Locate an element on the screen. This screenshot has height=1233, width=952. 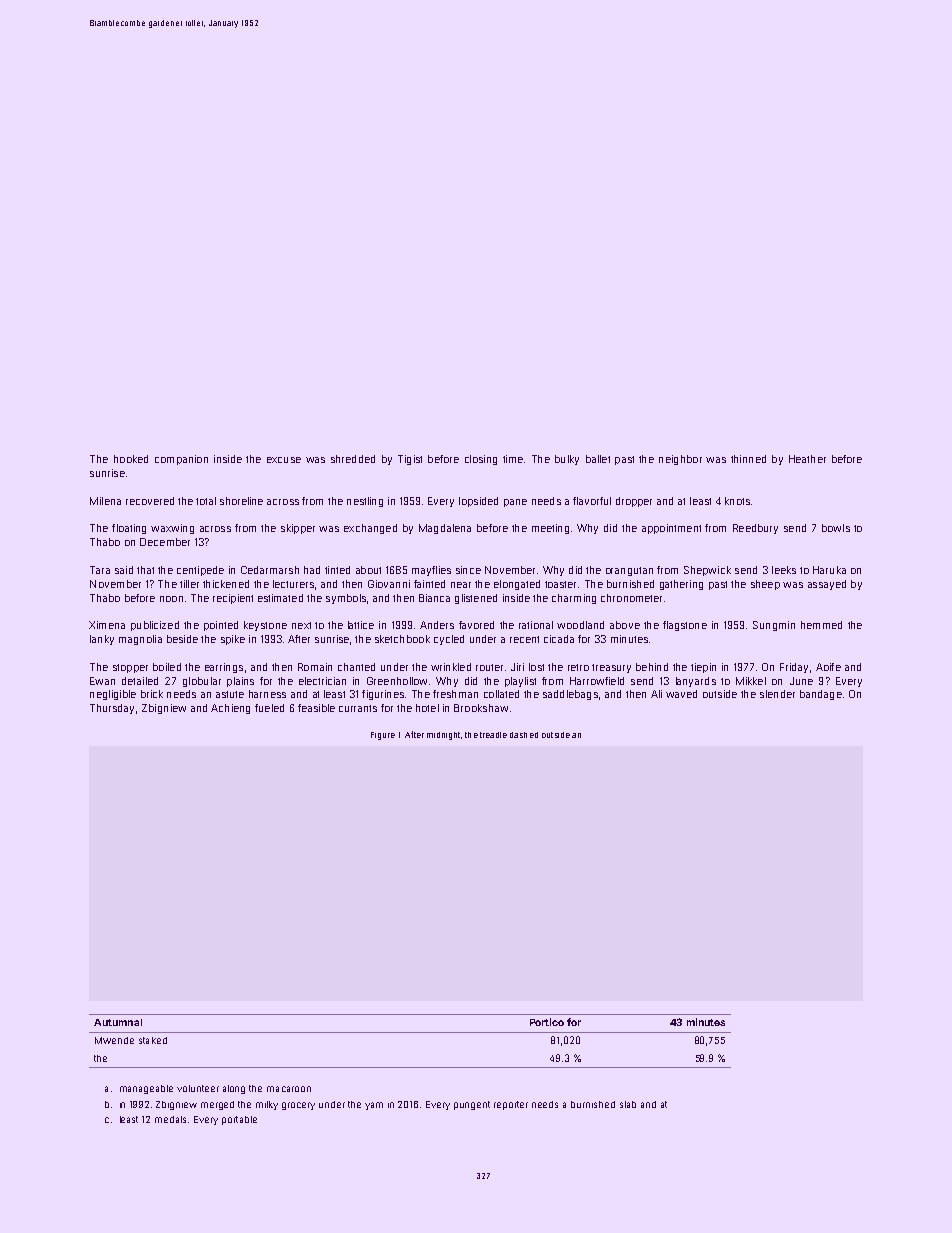
Ximena is located at coordinates (107, 625).
